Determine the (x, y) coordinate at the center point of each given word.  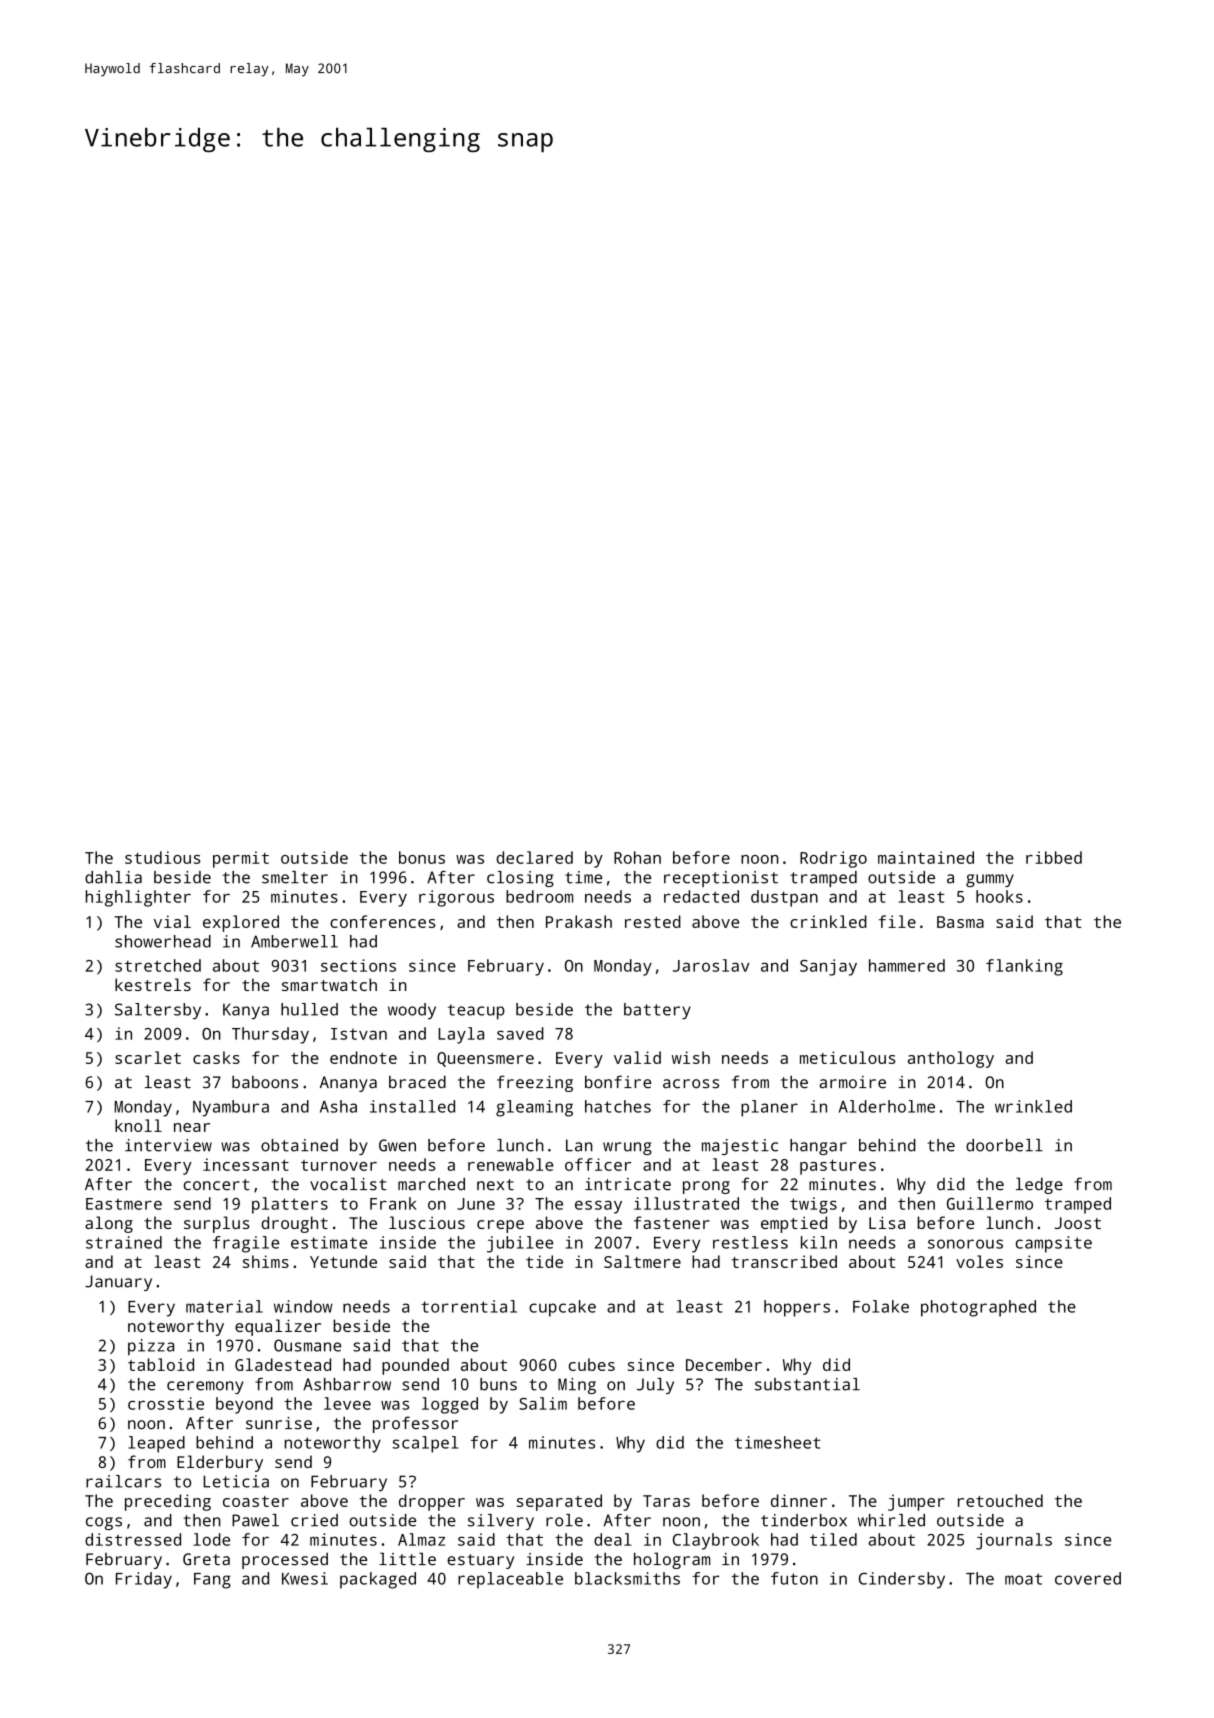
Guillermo (990, 1203)
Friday (144, 1580)
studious (163, 857)
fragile (246, 1244)
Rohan (637, 857)
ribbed (1054, 857)
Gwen (397, 1145)
